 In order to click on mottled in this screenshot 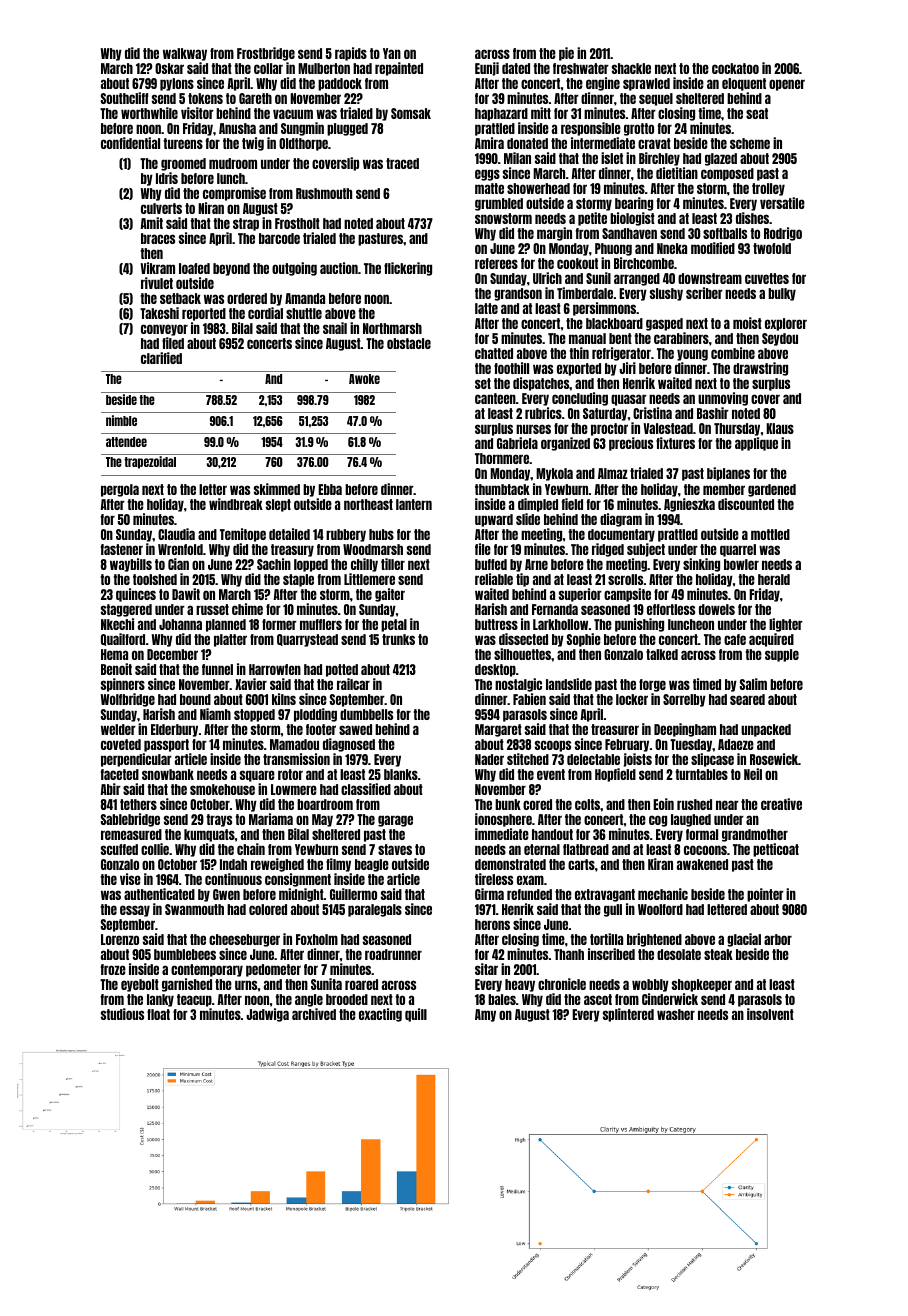, I will do `click(770, 534)`.
